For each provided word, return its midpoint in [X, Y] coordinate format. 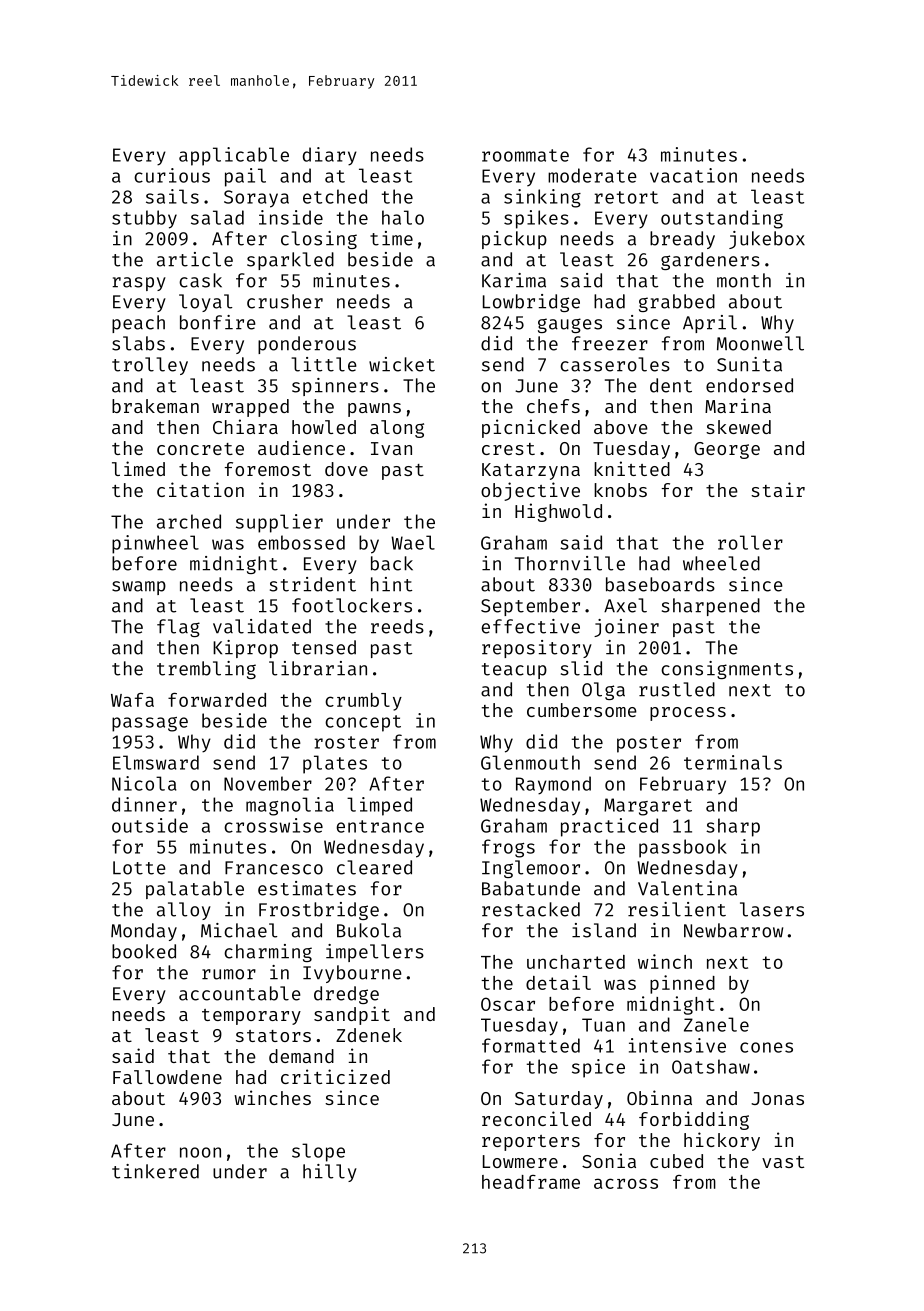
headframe [531, 1182]
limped [379, 806]
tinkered [155, 1171]
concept [363, 723]
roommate [525, 155]
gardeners [710, 261]
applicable [234, 156]
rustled [677, 689]
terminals [733, 762]
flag [178, 628]
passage [150, 724]
